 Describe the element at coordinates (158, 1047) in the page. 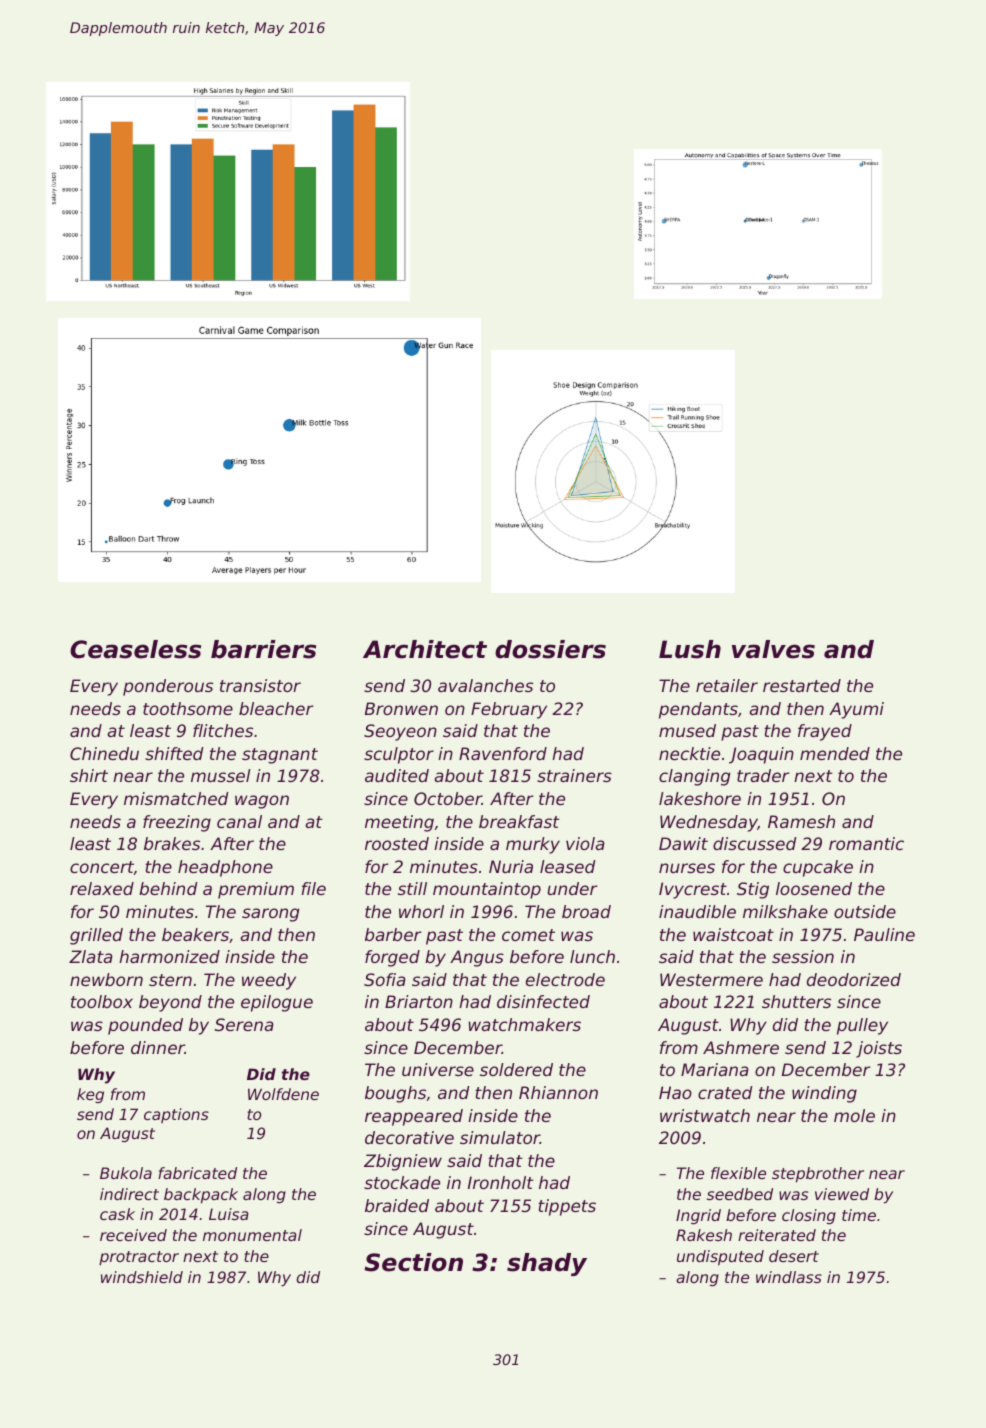

I see `dinner` at that location.
